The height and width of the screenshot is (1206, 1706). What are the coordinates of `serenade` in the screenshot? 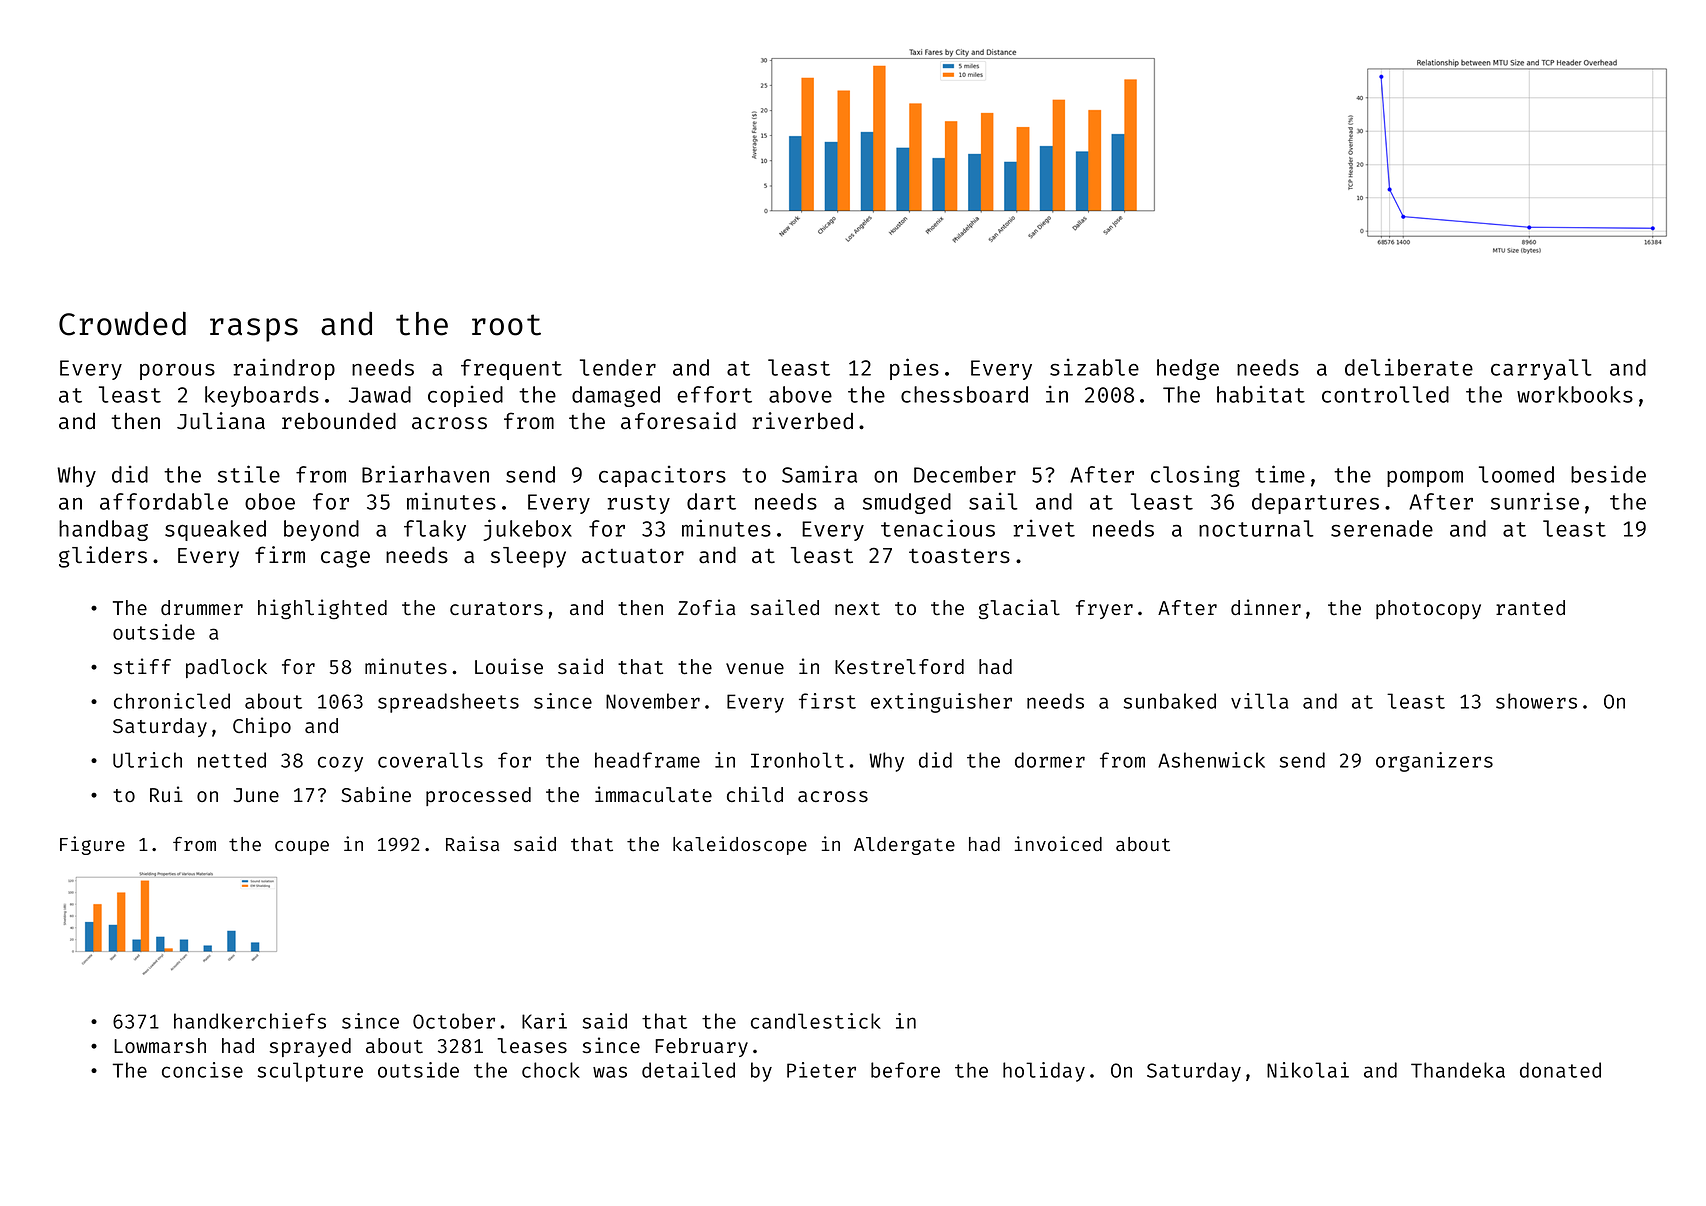 It's located at (1382, 528).
